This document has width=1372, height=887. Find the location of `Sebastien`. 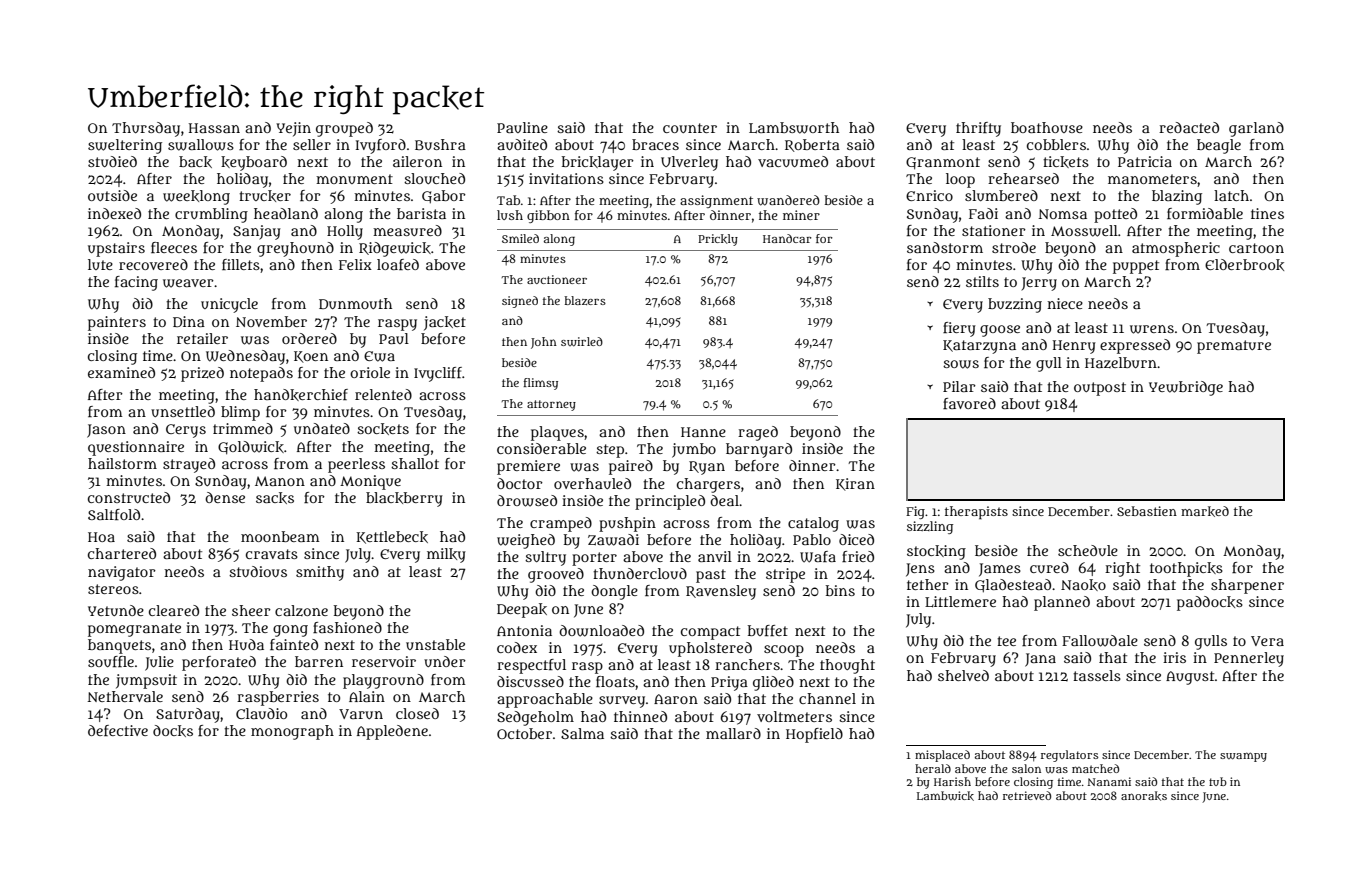

Sebastien is located at coordinates (1147, 511).
